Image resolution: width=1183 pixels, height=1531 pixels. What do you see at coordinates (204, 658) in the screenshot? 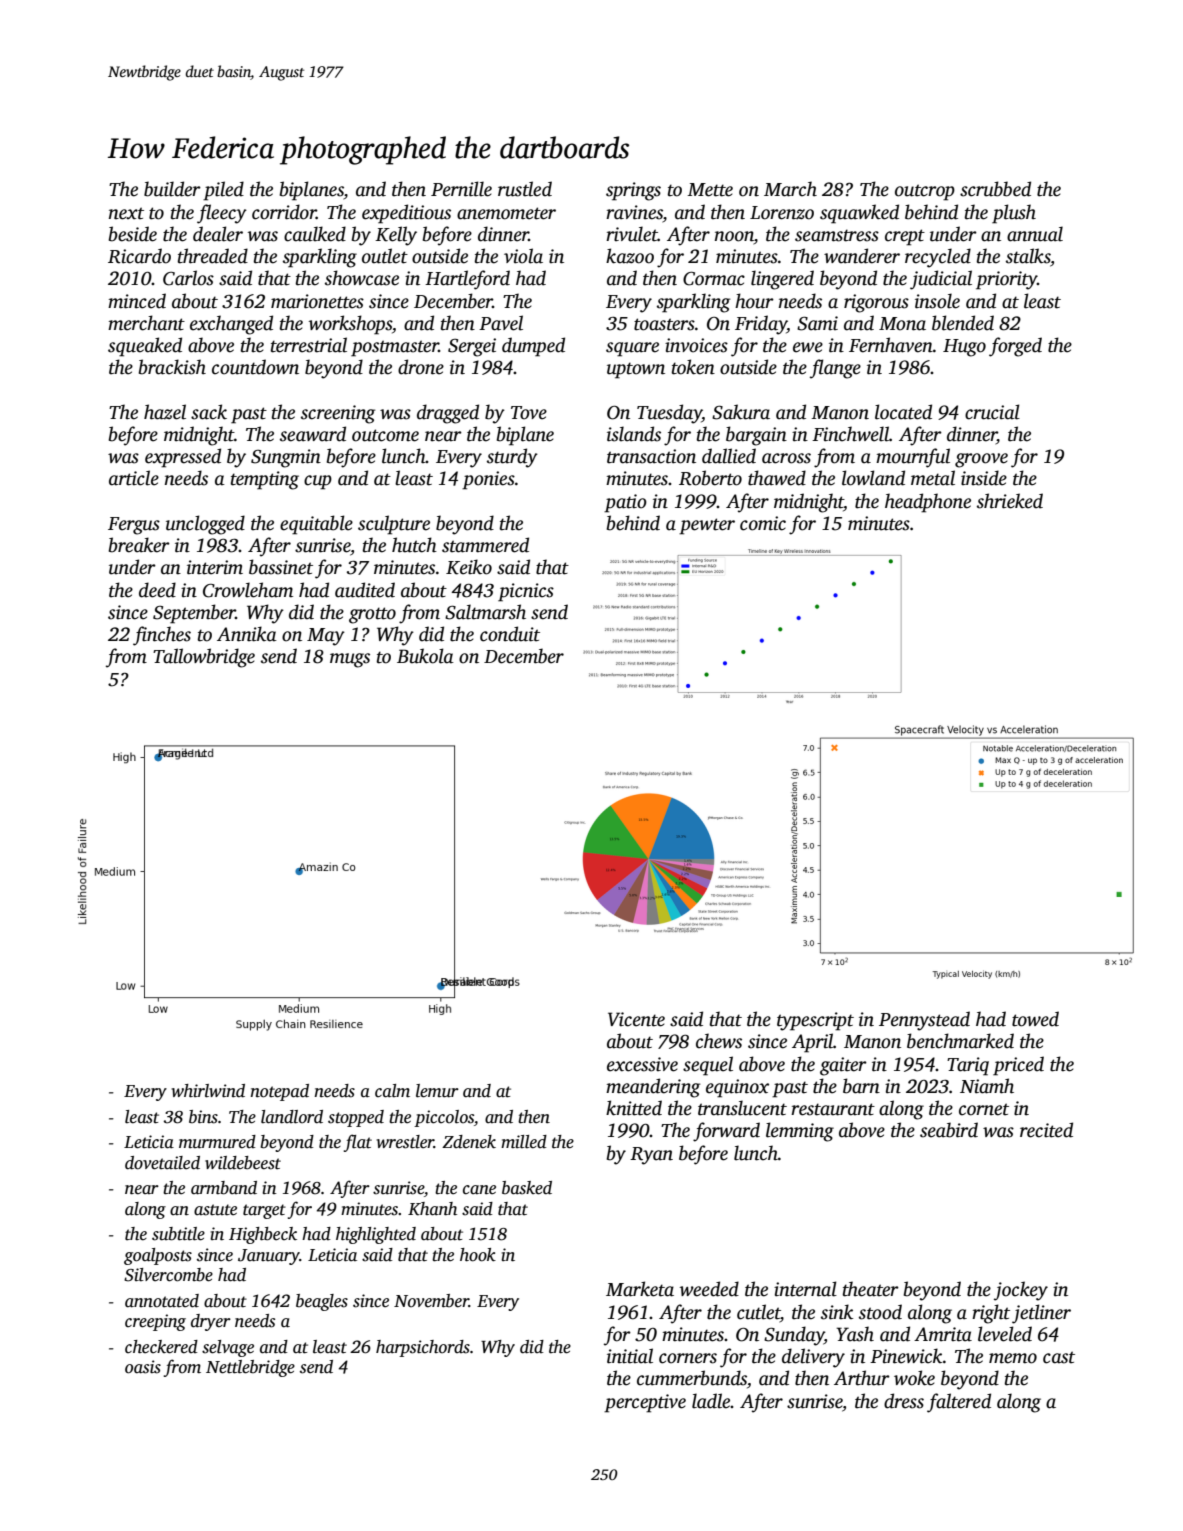
I see `Tallowbridge` at bounding box center [204, 658].
